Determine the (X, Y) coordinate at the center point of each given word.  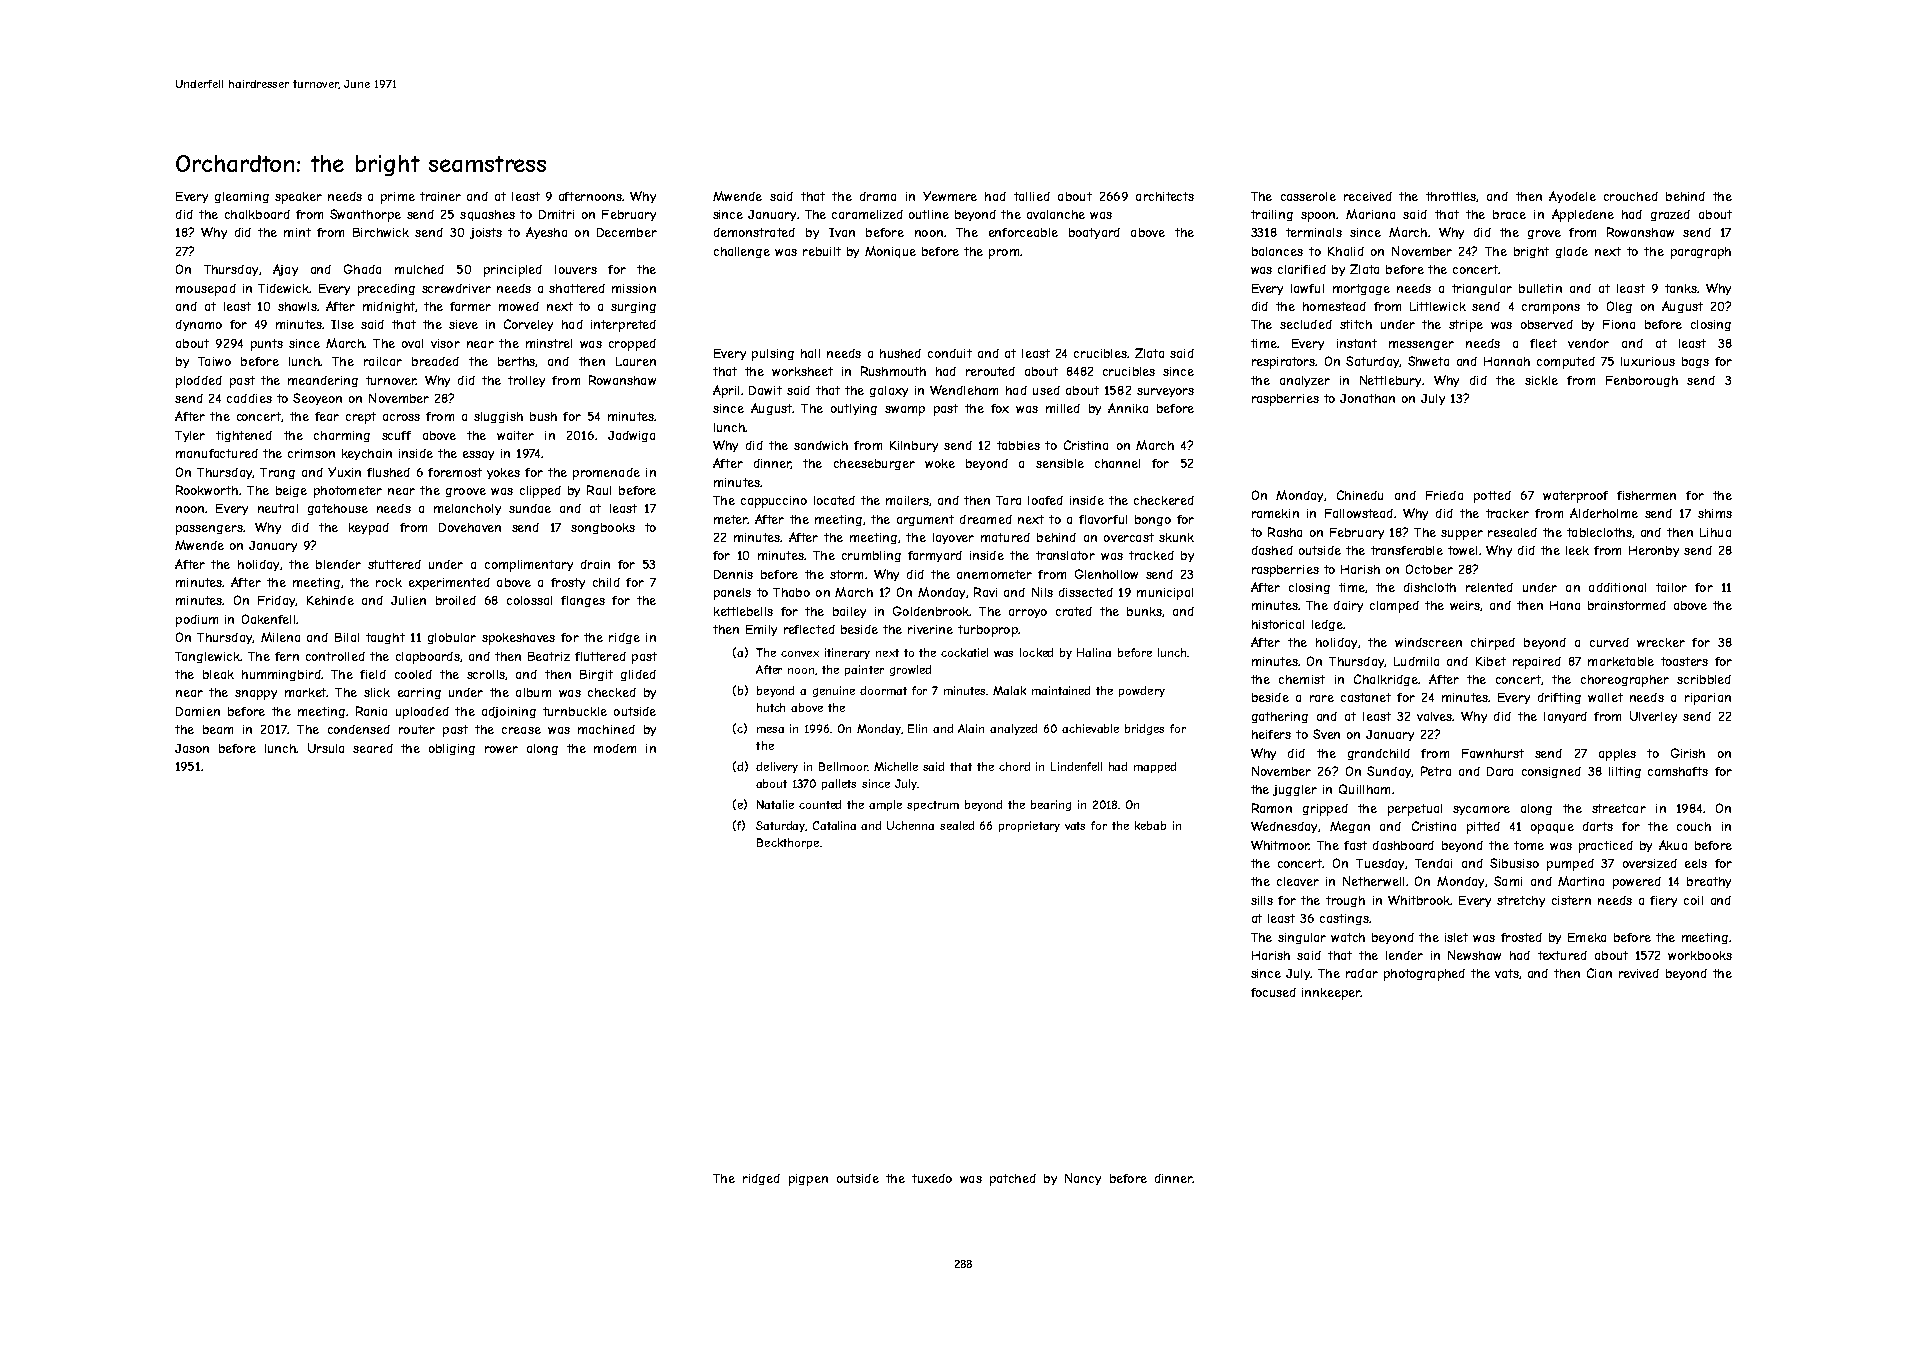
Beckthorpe (788, 843)
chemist (1302, 679)
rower (501, 749)
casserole (1308, 196)
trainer (440, 196)
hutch (771, 707)
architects (1165, 196)
